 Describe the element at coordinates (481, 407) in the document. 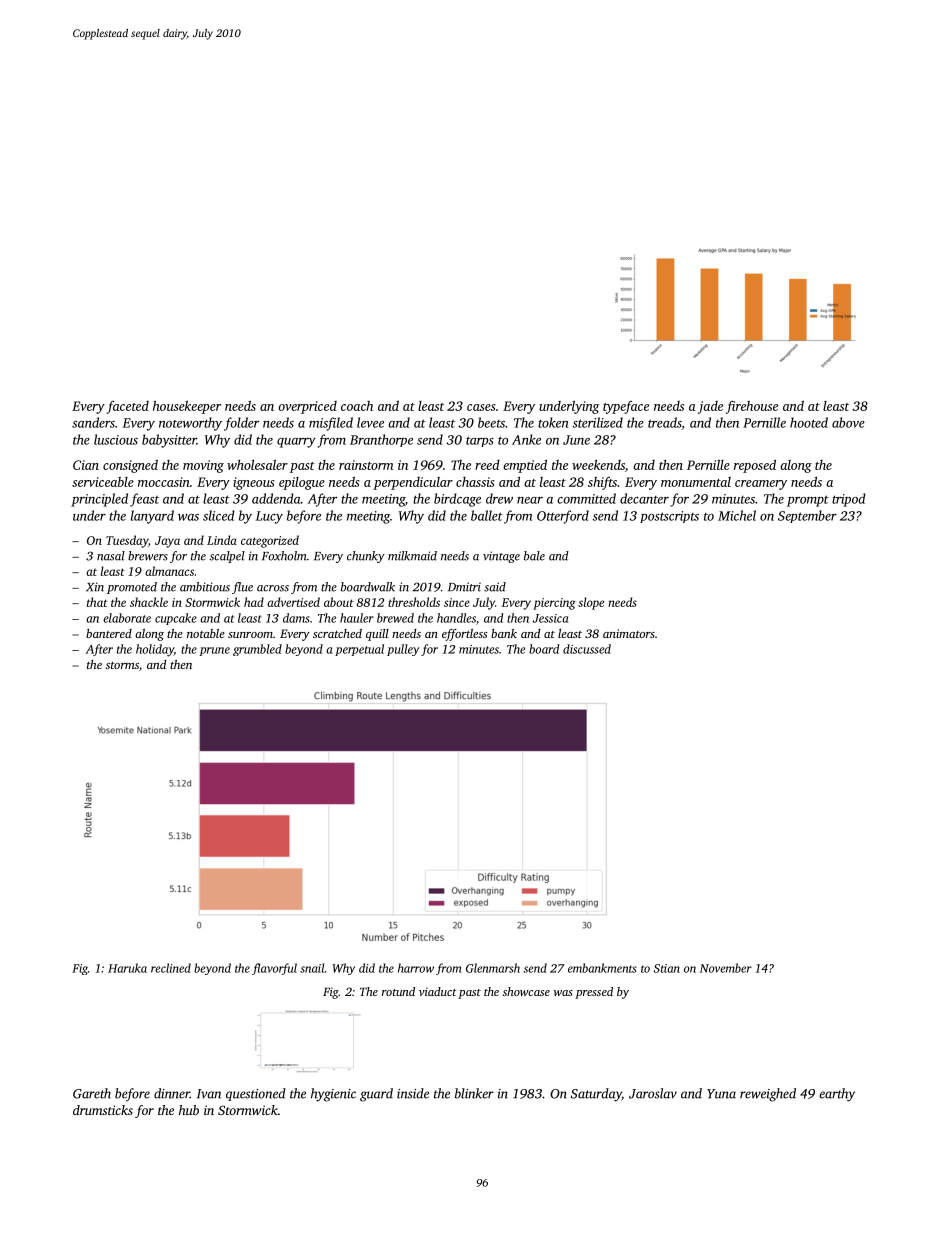

I see `cases` at that location.
